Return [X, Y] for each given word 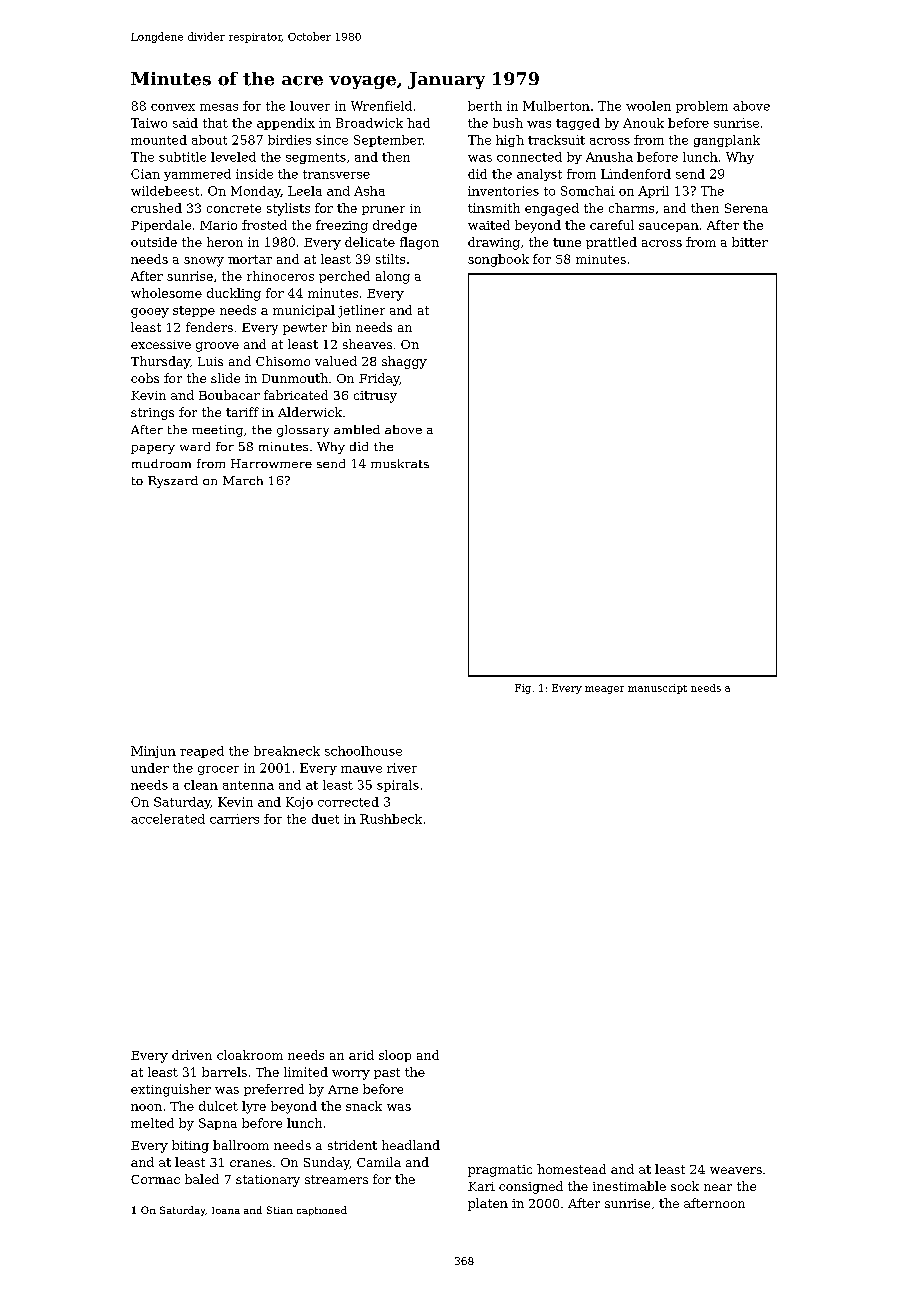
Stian [280, 1210]
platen [488, 1204]
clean [201, 785]
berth [485, 106]
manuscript [657, 689]
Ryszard [173, 482]
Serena [746, 208]
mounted [159, 140]
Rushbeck [391, 819]
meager [604, 690]
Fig [523, 689]
